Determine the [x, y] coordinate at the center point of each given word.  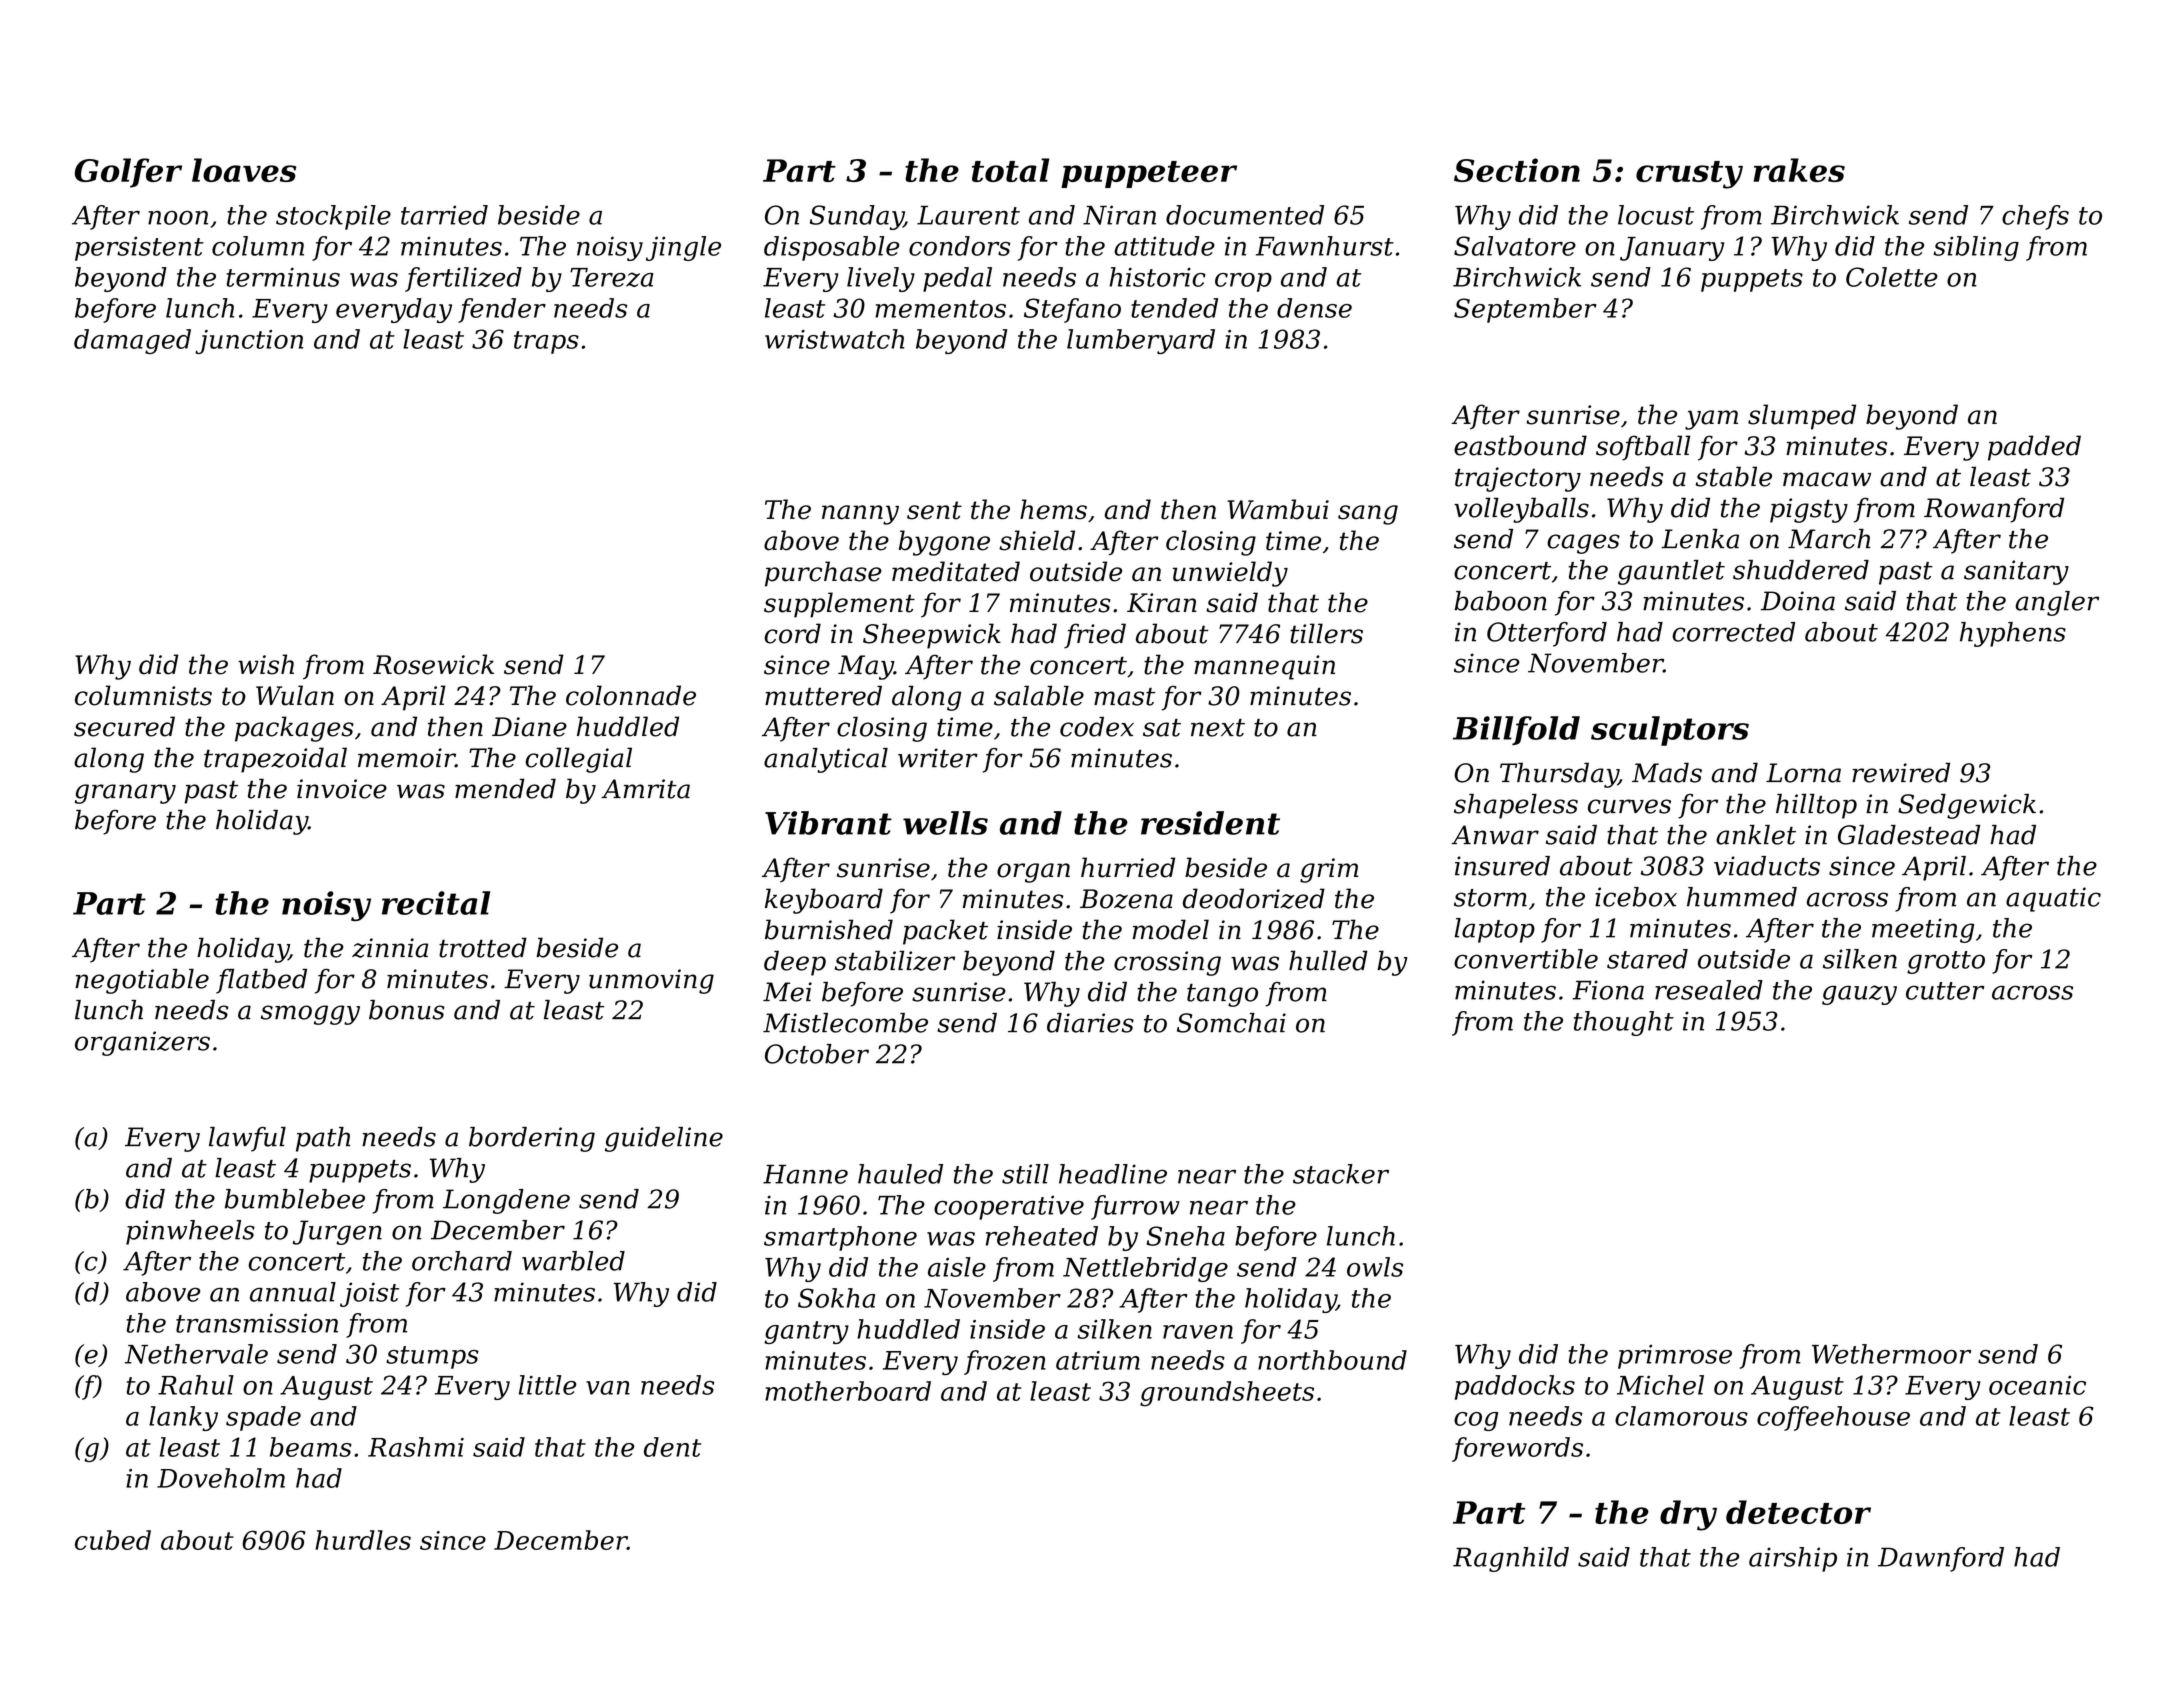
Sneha [1186, 1236]
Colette [1892, 277]
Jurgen [337, 1232]
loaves [244, 170]
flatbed [261, 981]
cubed [113, 1540]
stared [1647, 959]
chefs [2035, 217]
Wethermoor [1891, 1354]
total [1011, 170]
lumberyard [1141, 341]
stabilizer [895, 960]
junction [249, 342]
